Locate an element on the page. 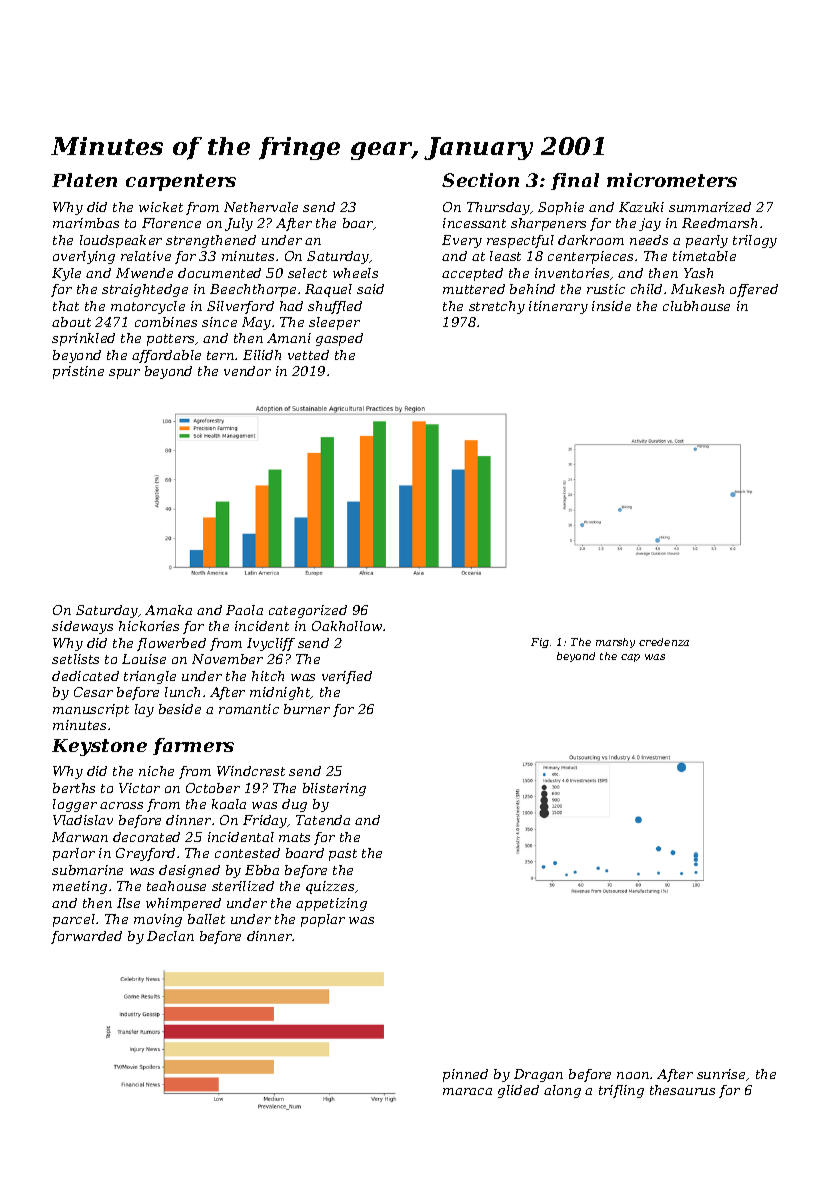  Declan is located at coordinates (170, 936).
